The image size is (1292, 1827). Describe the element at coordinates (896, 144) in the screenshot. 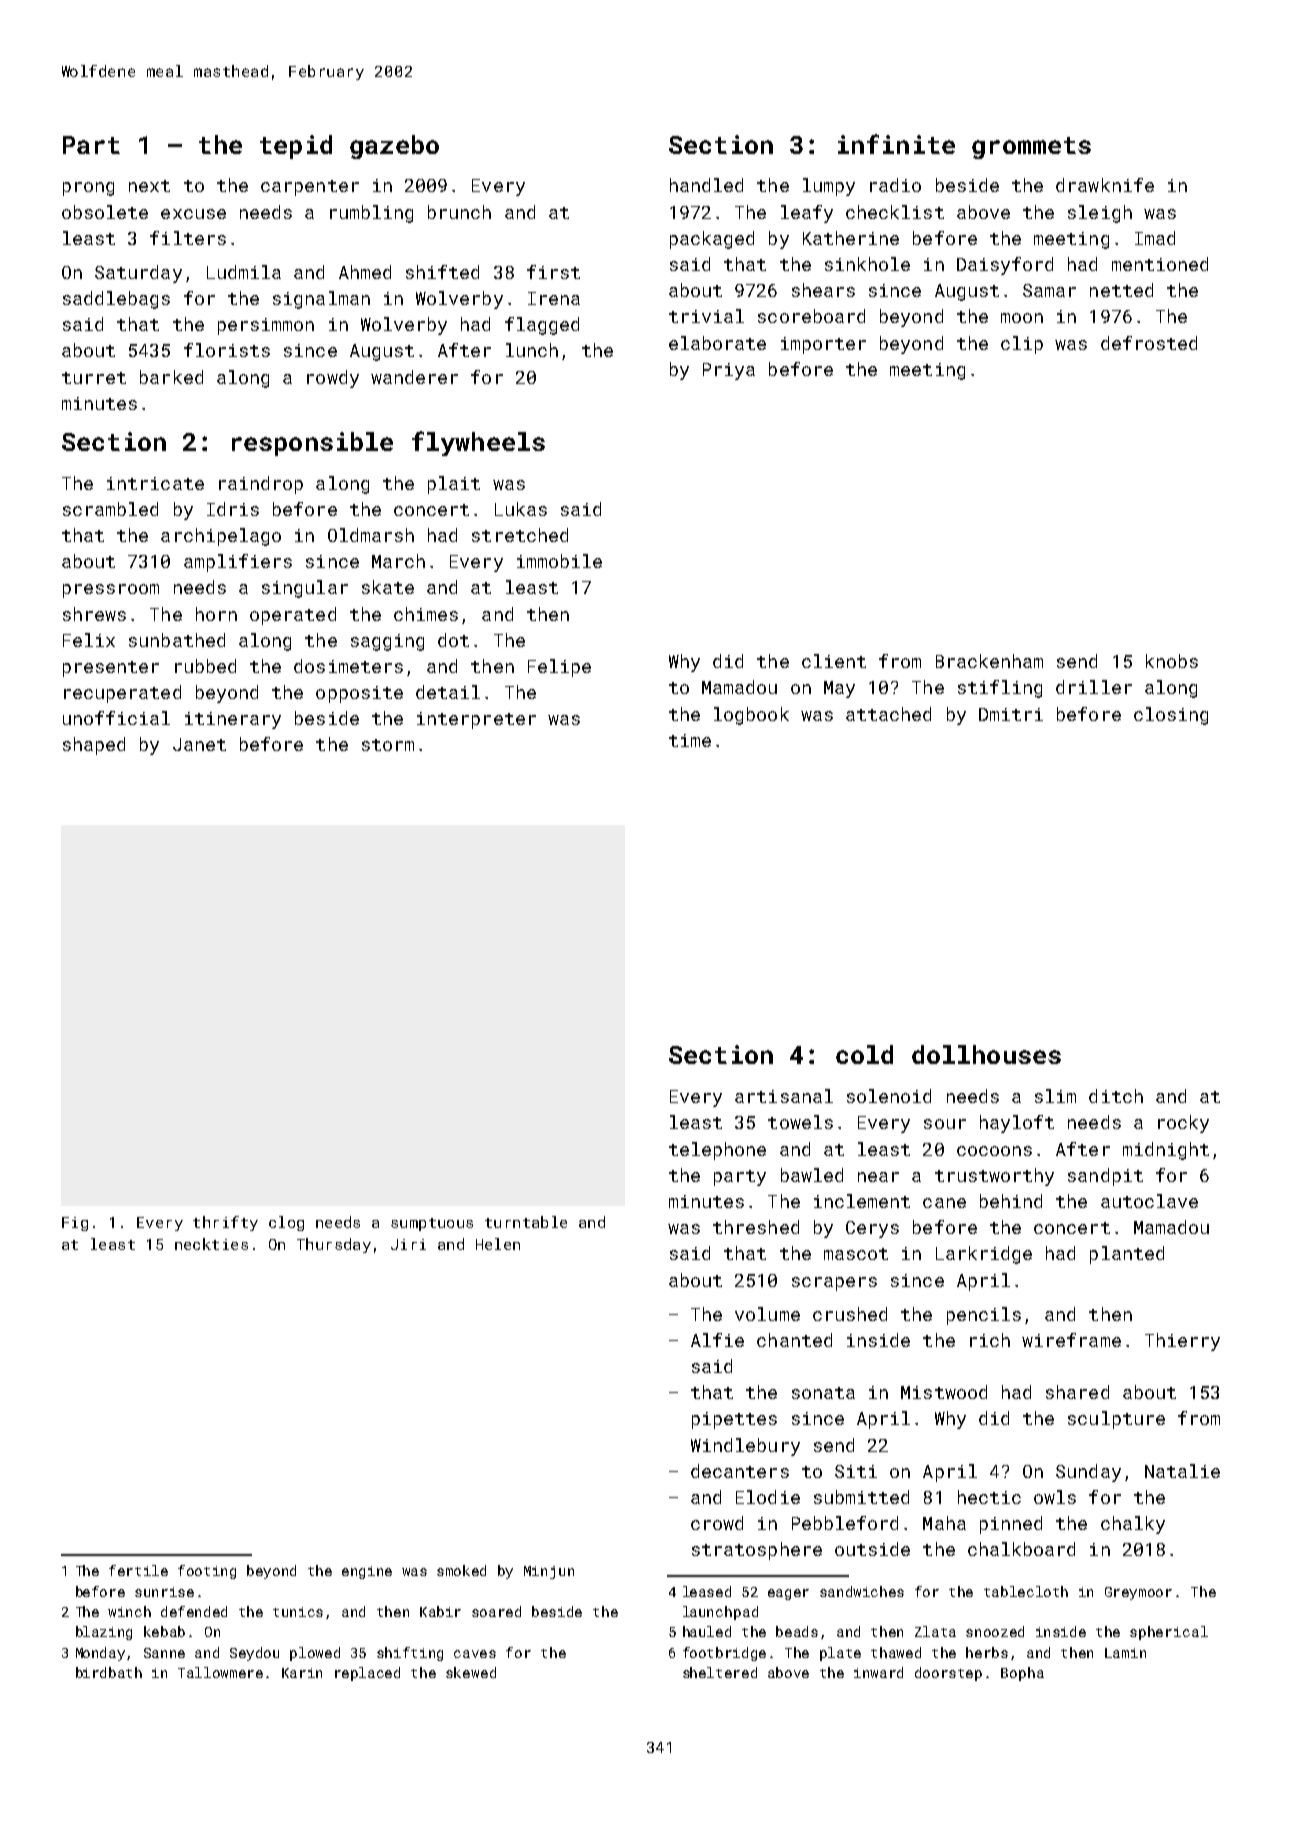

I see `infinite` at that location.
